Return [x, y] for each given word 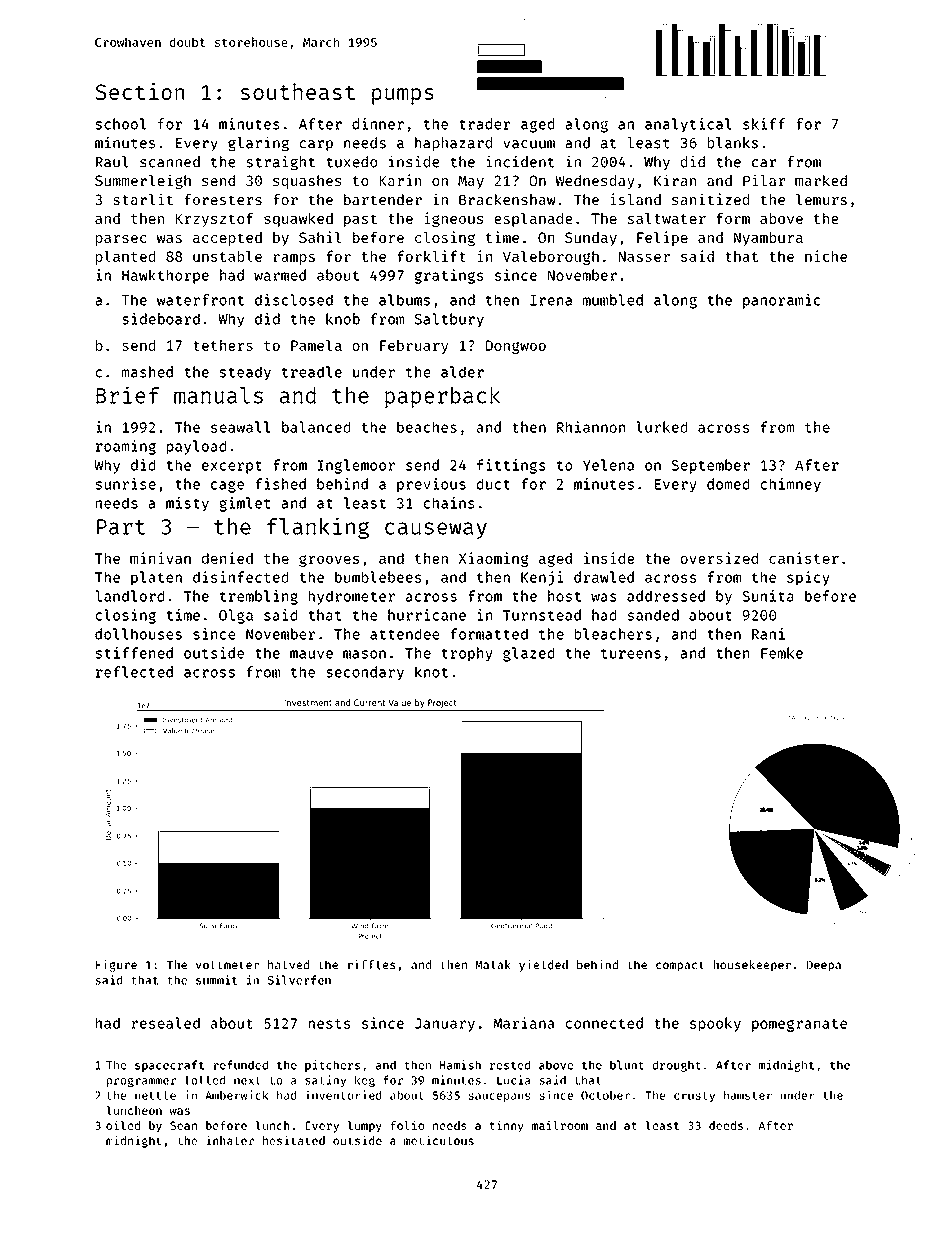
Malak [493, 965]
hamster [748, 1095]
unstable [227, 256]
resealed [165, 1023]
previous [431, 485]
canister [804, 558]
